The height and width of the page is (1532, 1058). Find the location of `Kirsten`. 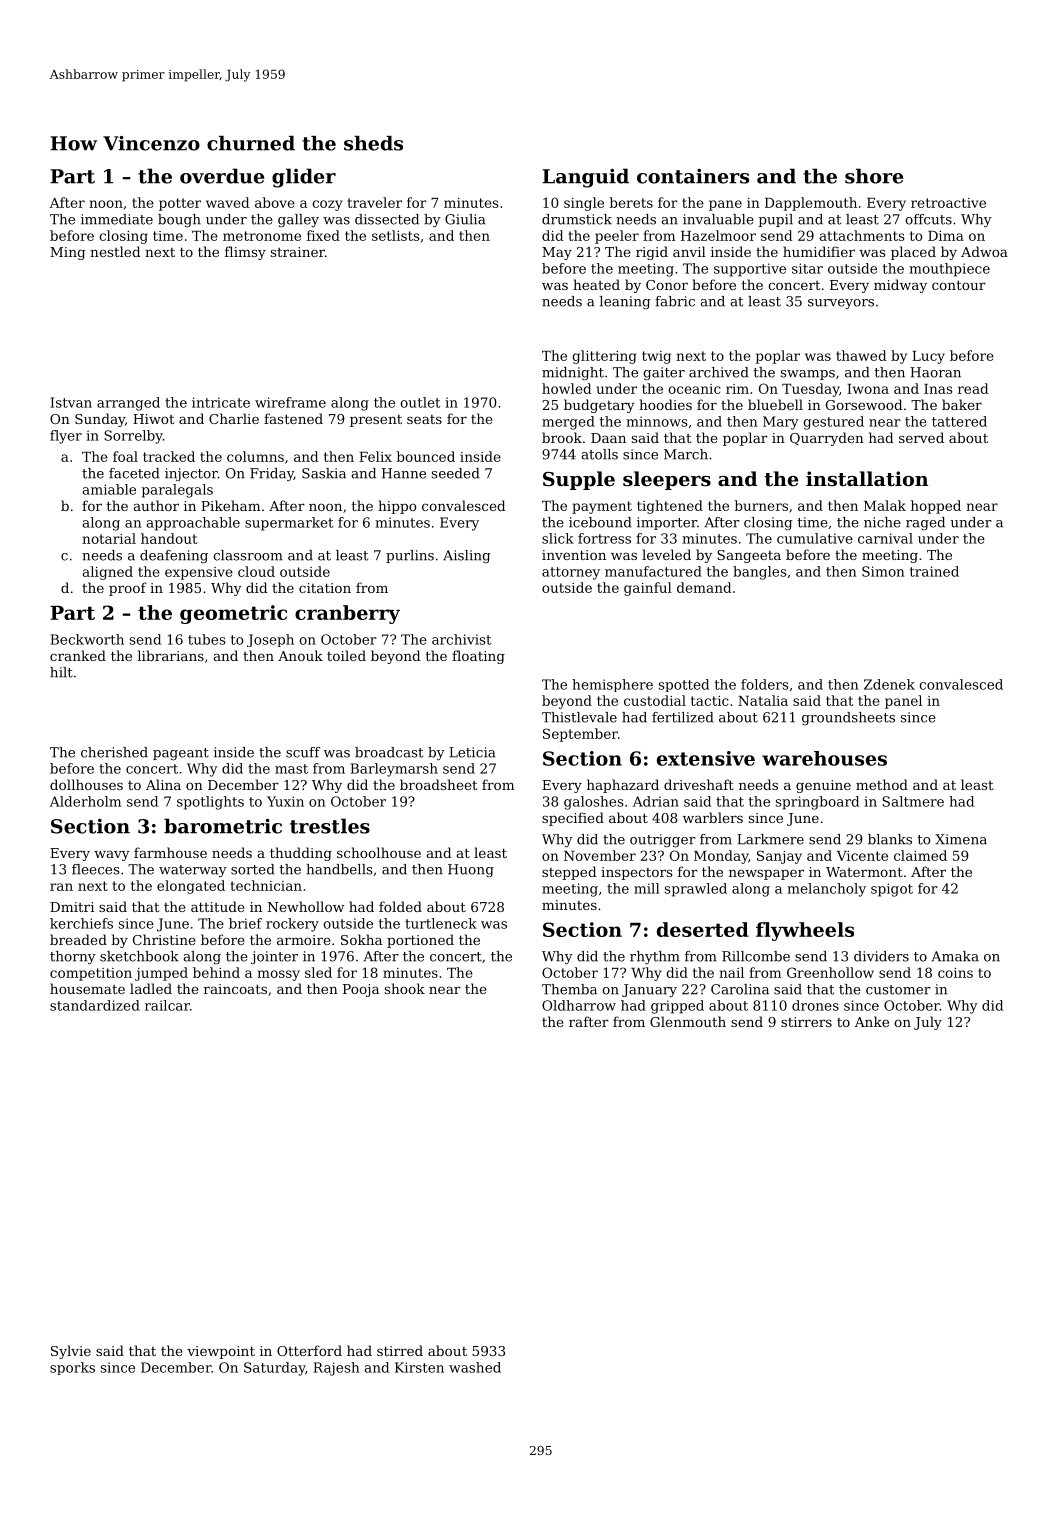

Kirsten is located at coordinates (419, 1367).
